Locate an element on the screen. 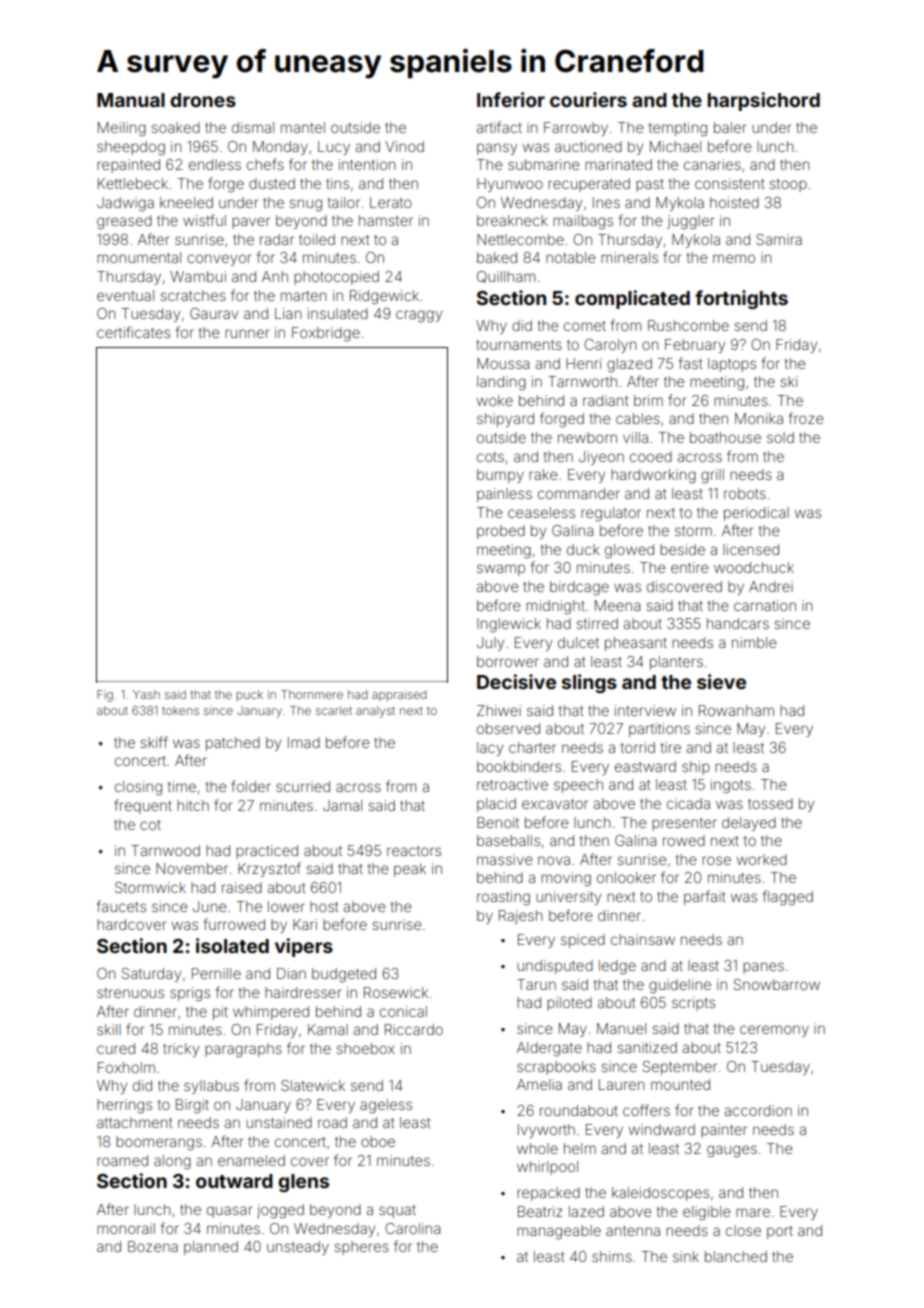 This screenshot has height=1308, width=924. harpsichord is located at coordinates (764, 101).
